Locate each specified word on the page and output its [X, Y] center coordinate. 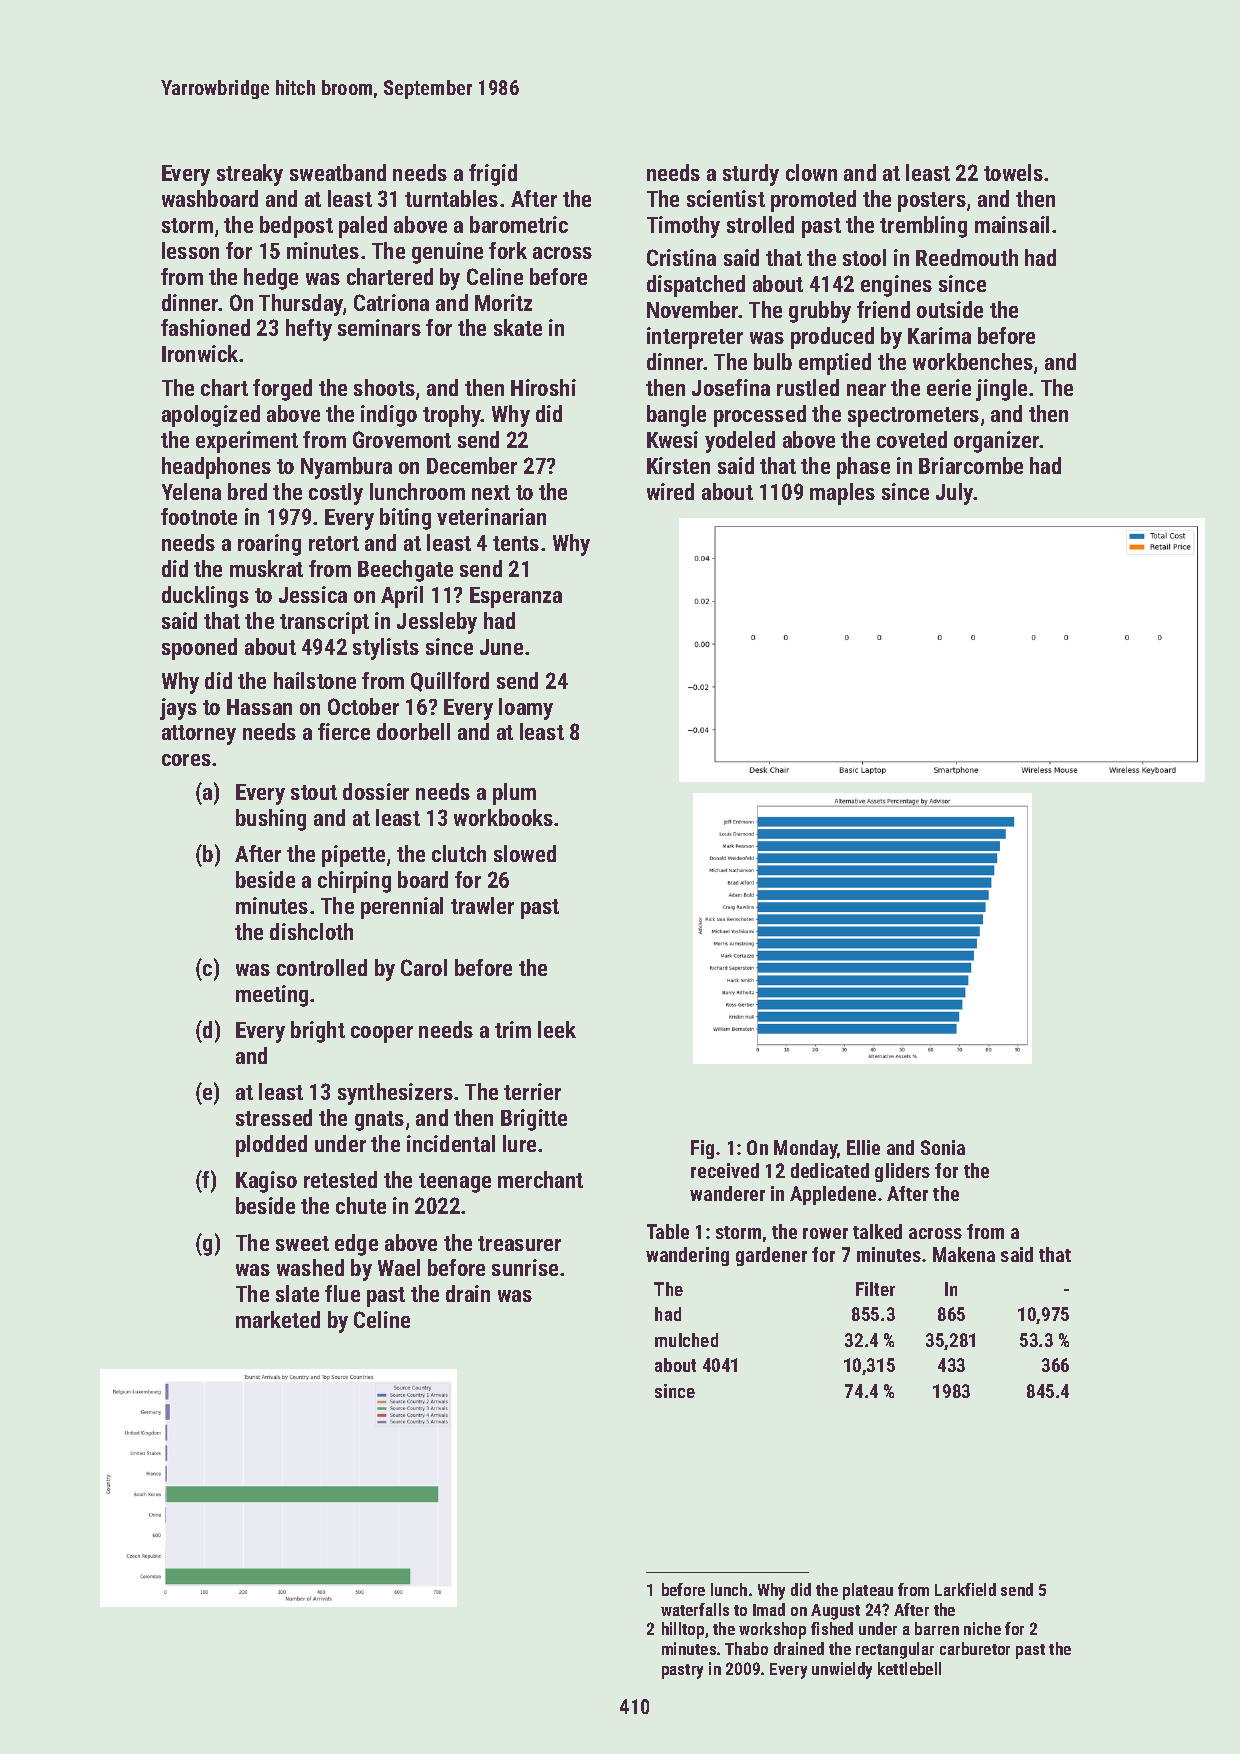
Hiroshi [543, 387]
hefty [309, 330]
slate [297, 1293]
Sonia [943, 1147]
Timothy [683, 227]
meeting [272, 996]
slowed [525, 853]
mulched [686, 1340]
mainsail [1012, 224]
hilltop [683, 1630]
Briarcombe [971, 465]
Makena [964, 1254]
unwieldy [842, 1670]
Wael [399, 1267]
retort [334, 543]
